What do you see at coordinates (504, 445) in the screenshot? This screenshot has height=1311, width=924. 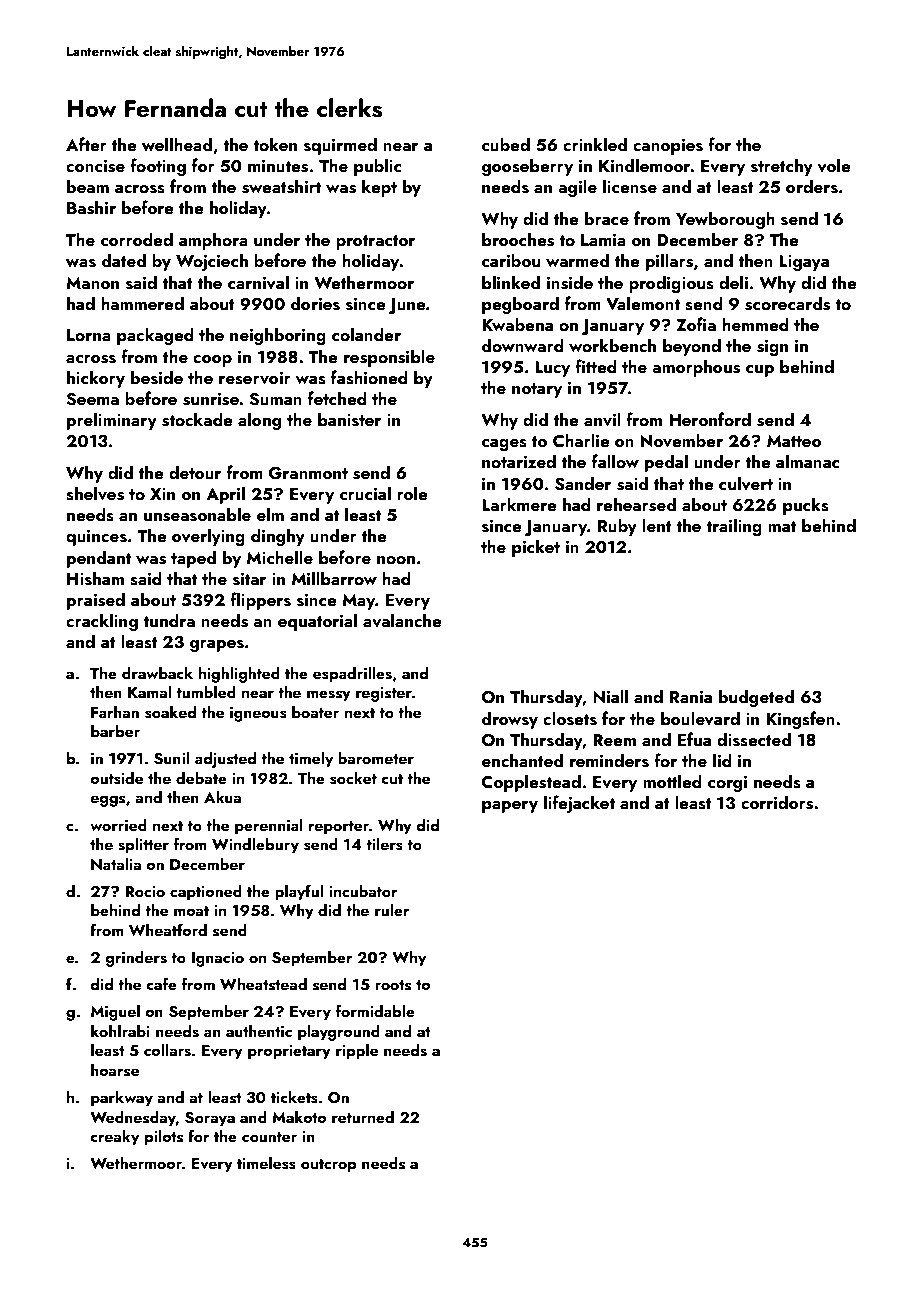 I see `cages` at bounding box center [504, 445].
